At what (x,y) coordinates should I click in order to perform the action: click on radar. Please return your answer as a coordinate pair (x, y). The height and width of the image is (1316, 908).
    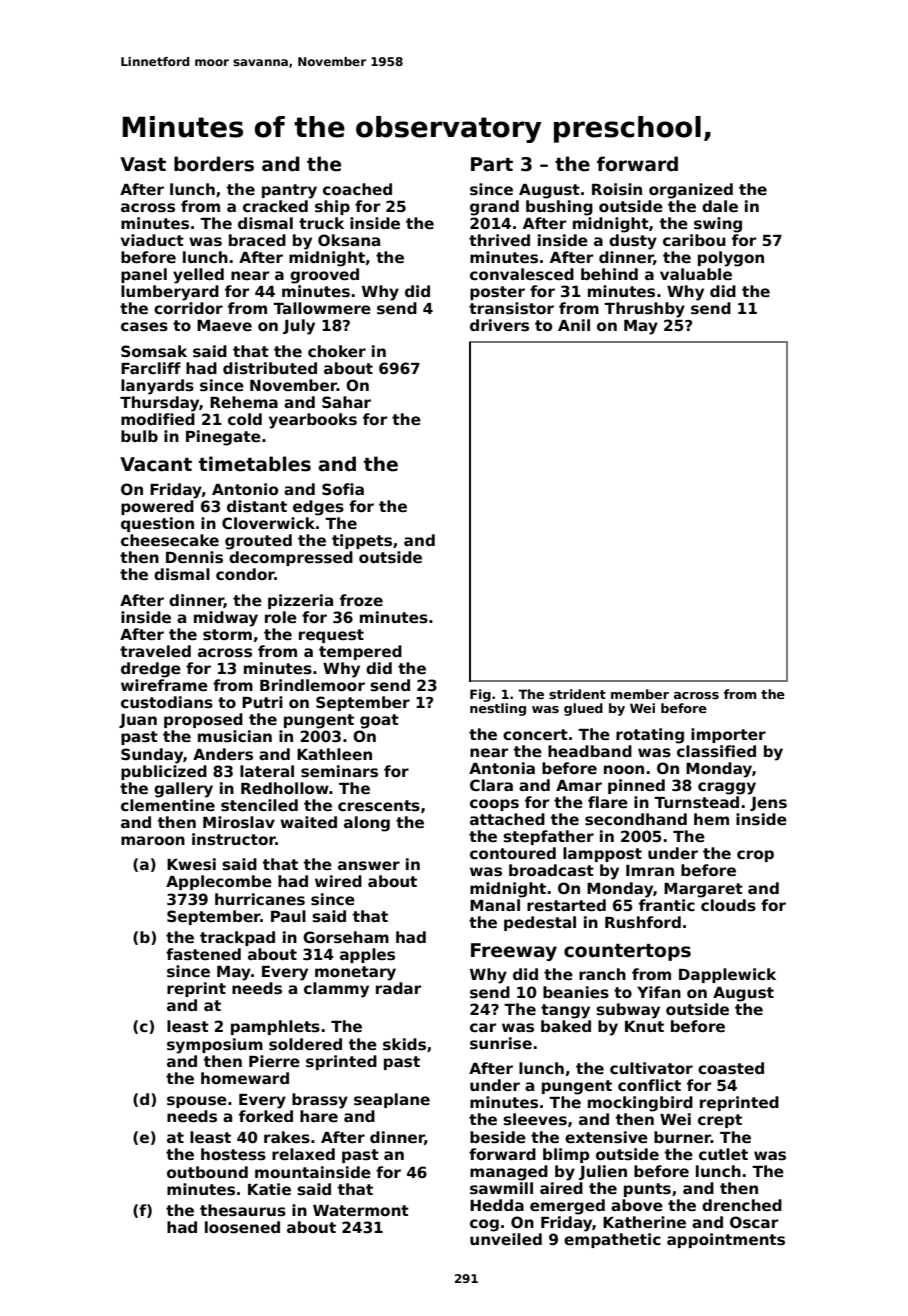
    Looking at the image, I should click on (398, 988).
